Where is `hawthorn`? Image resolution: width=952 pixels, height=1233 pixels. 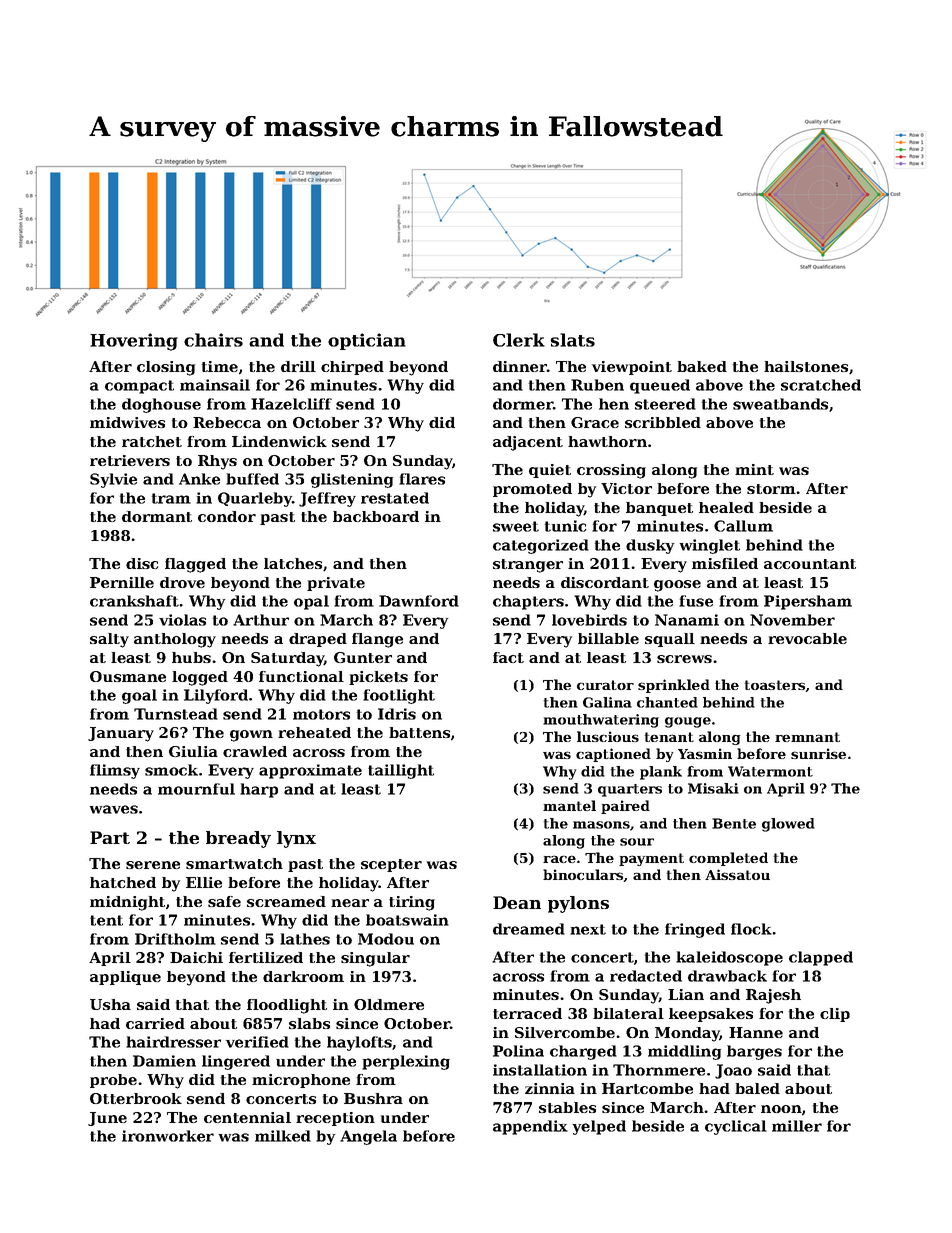 hawthorn is located at coordinates (607, 441).
